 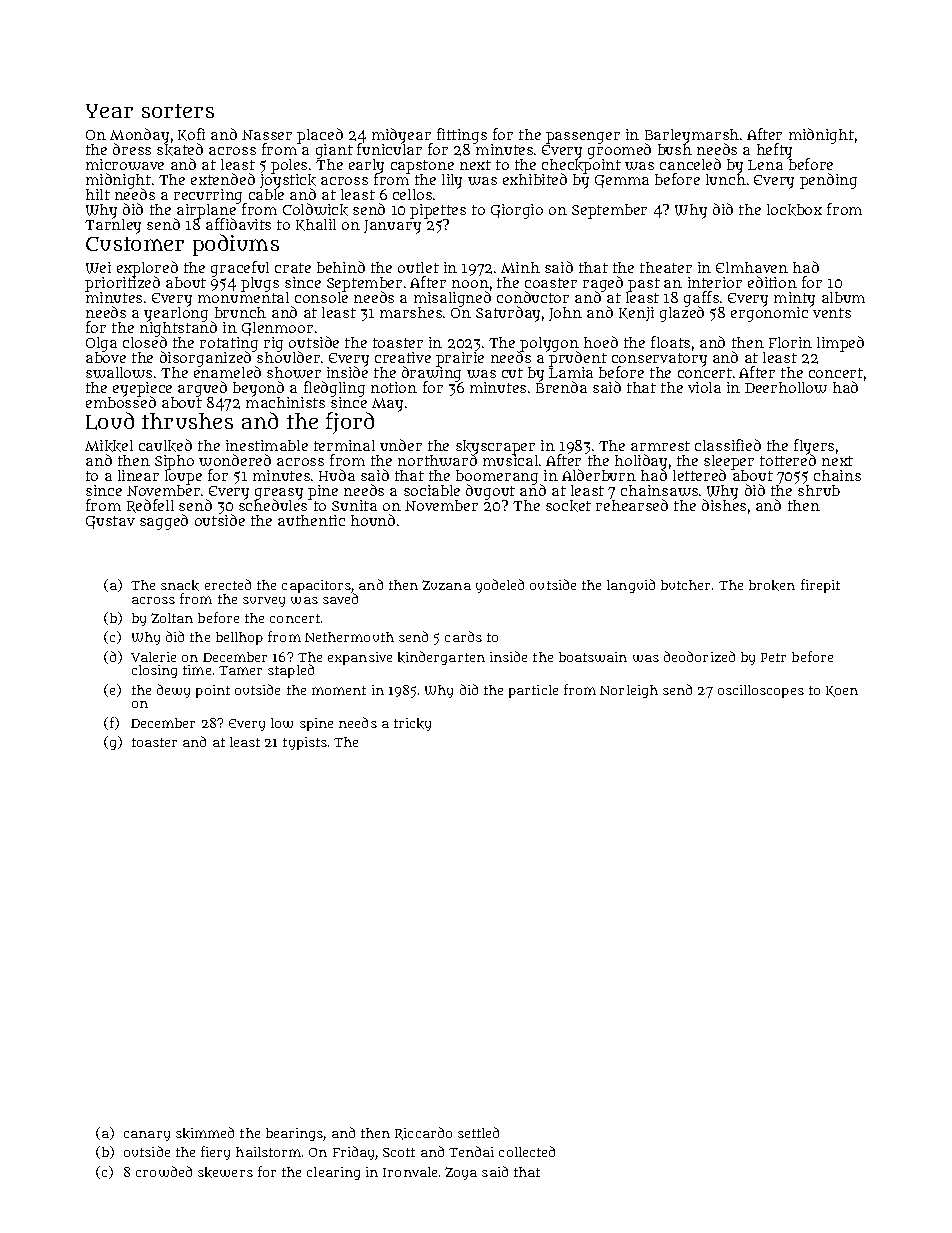 I want to click on typists, so click(x=305, y=743).
